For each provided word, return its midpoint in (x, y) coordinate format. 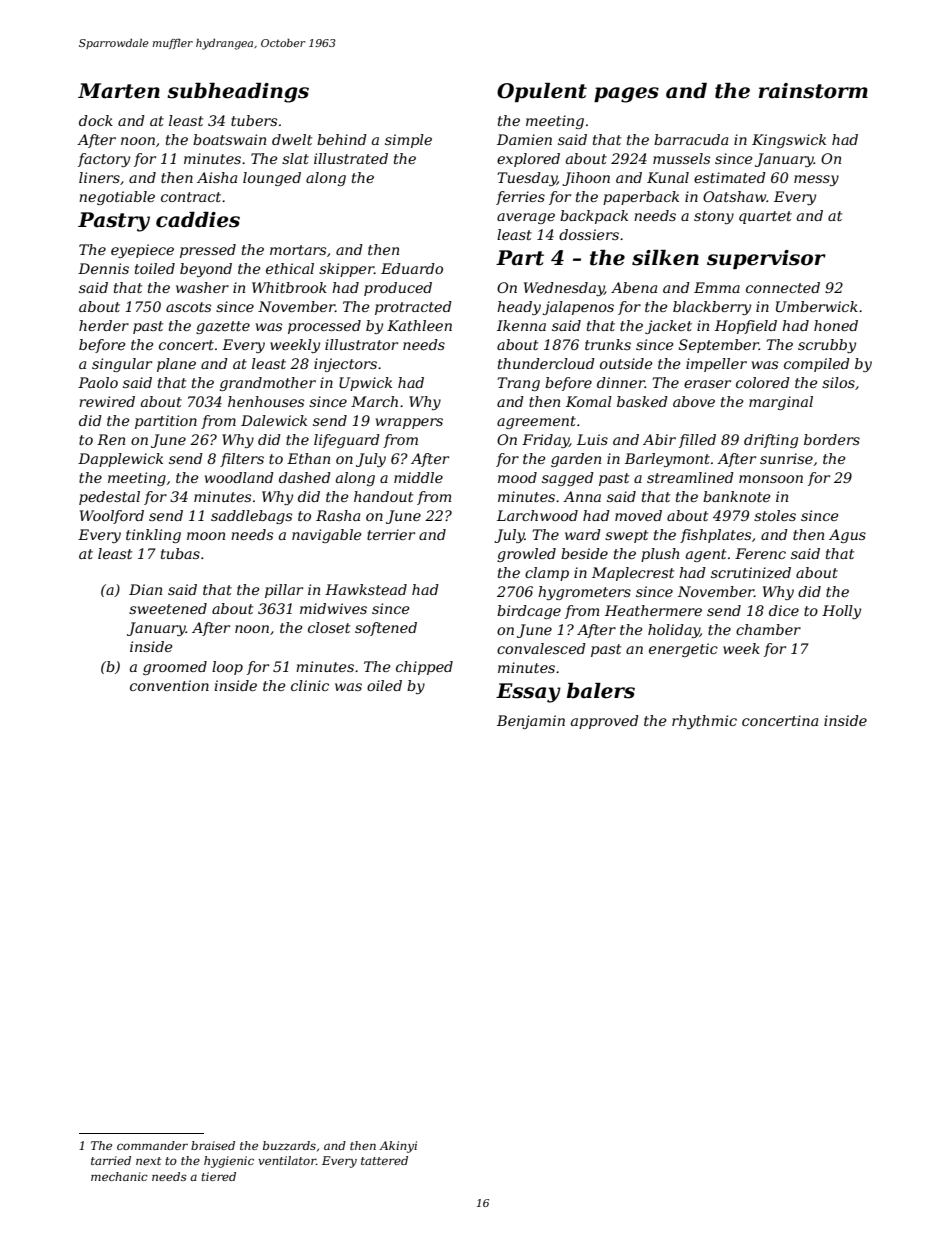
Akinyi (398, 1147)
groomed (175, 668)
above (694, 401)
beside (584, 553)
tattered (384, 1160)
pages (626, 95)
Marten (119, 91)
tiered (218, 1176)
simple (408, 141)
